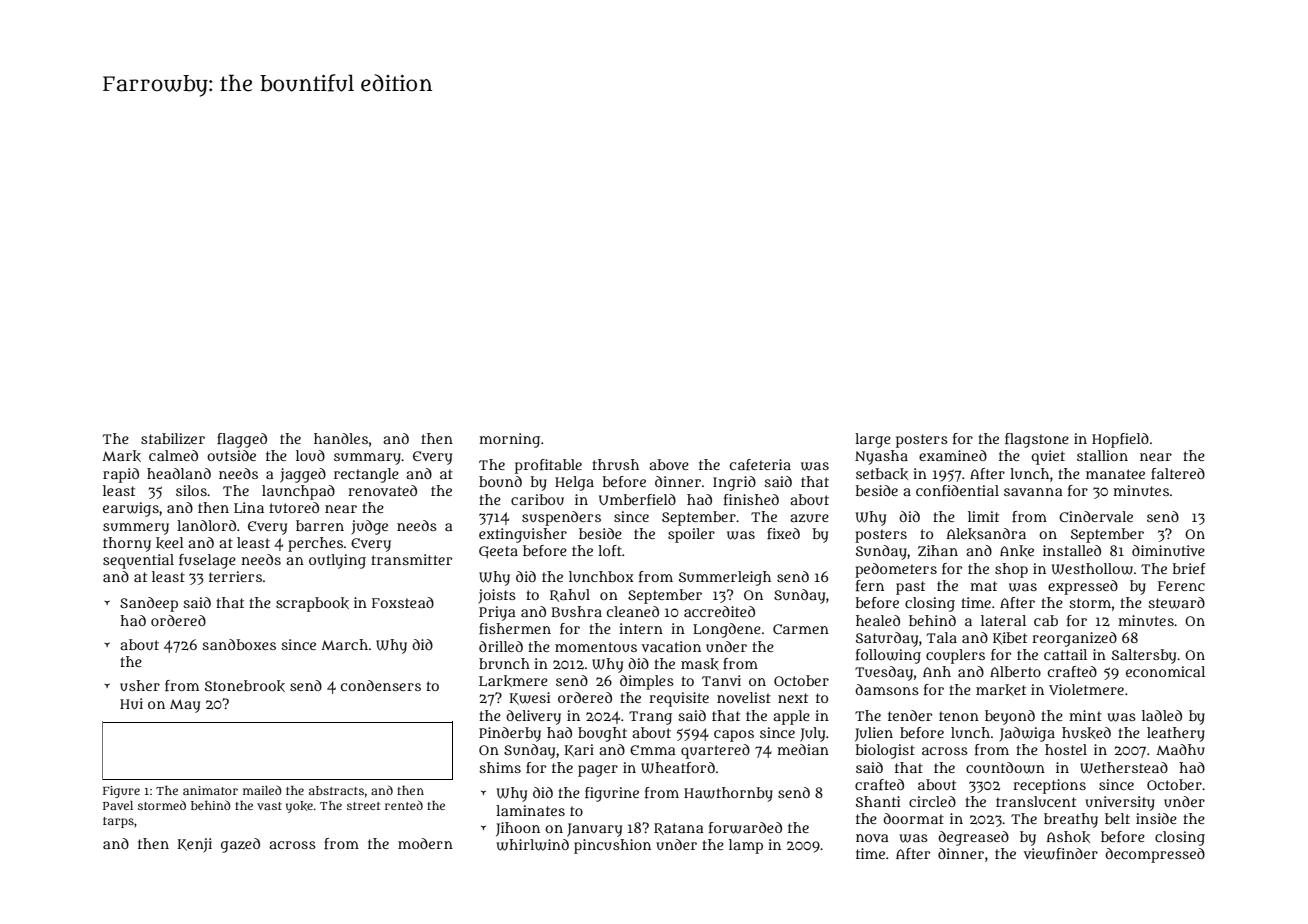 This screenshot has height=924, width=1308. What do you see at coordinates (501, 646) in the screenshot?
I see `drilled` at bounding box center [501, 646].
